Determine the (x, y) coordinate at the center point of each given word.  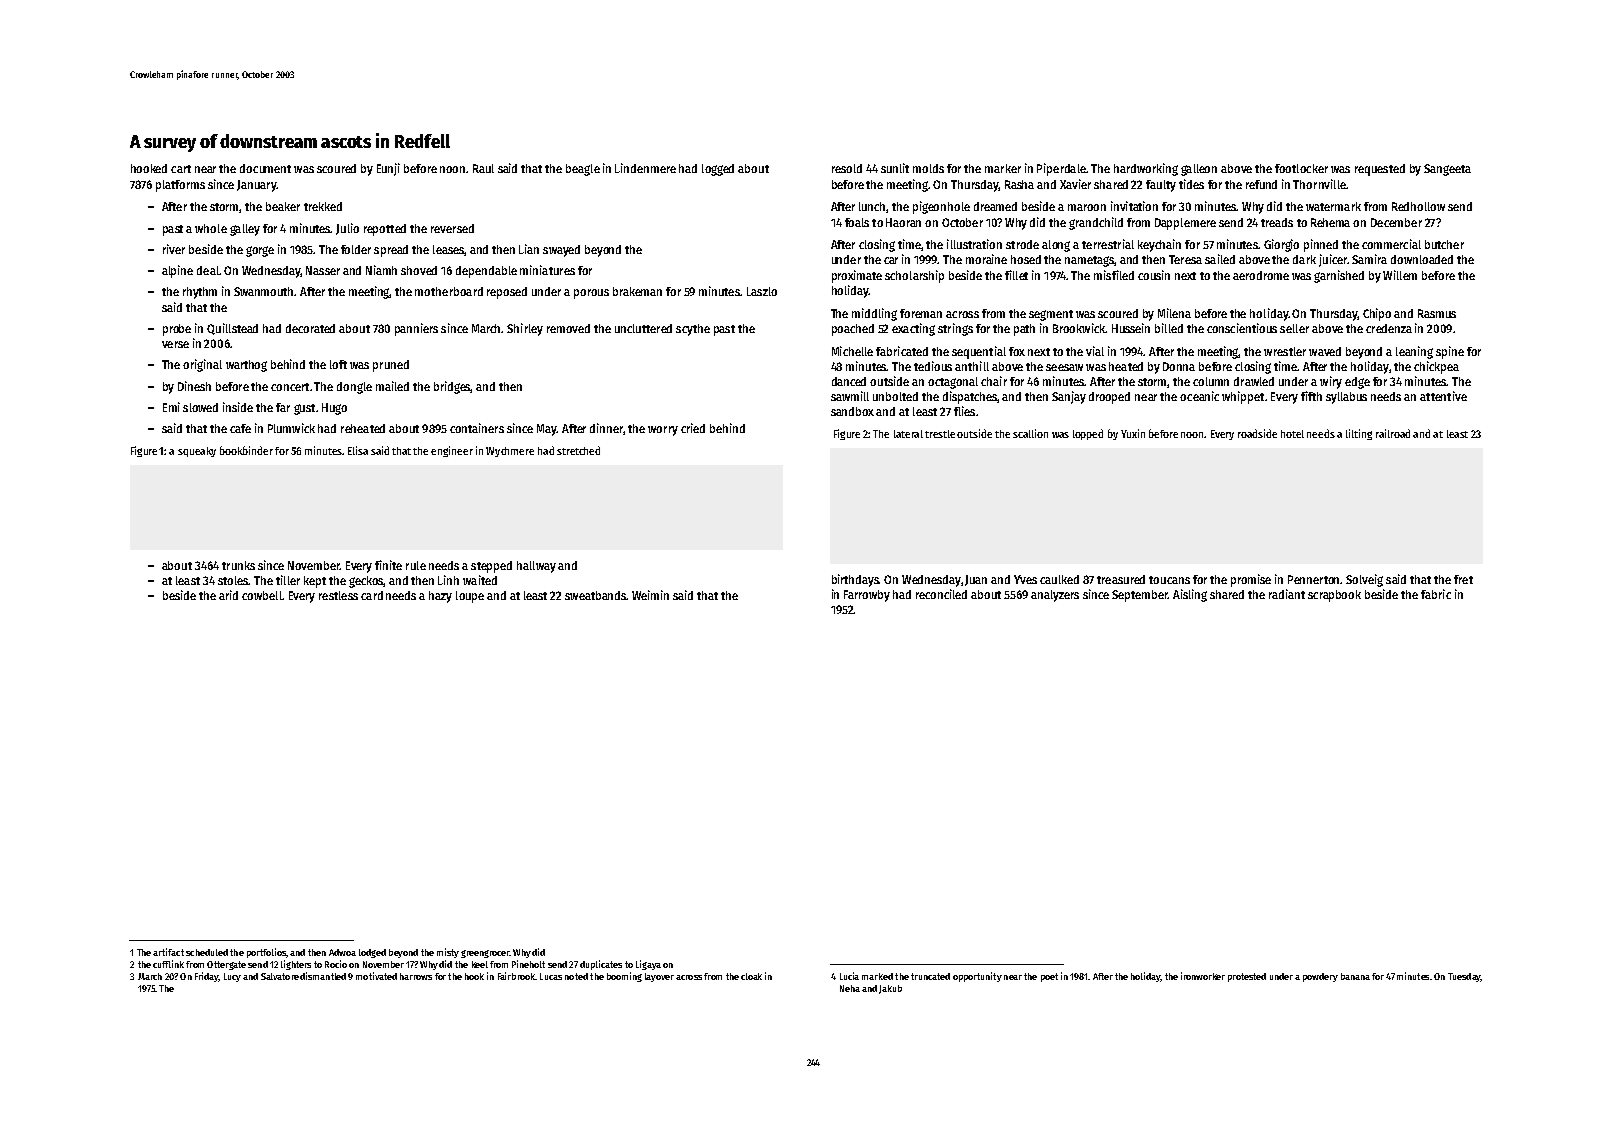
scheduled (207, 952)
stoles (233, 580)
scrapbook (1334, 596)
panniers (416, 329)
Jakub (890, 989)
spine (1450, 352)
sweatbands (596, 595)
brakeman (637, 291)
